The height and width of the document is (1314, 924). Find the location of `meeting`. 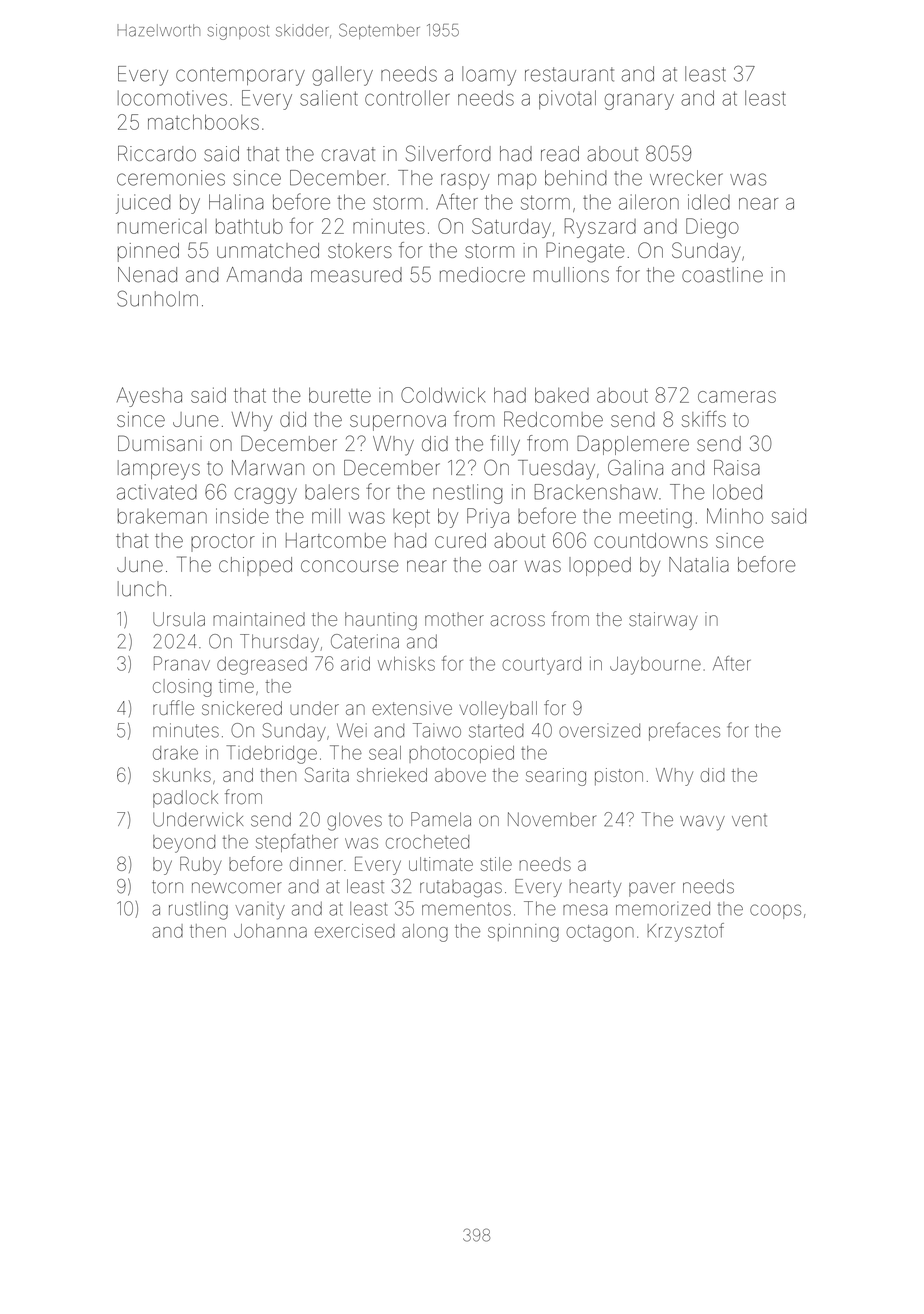

meeting is located at coordinates (655, 518).
